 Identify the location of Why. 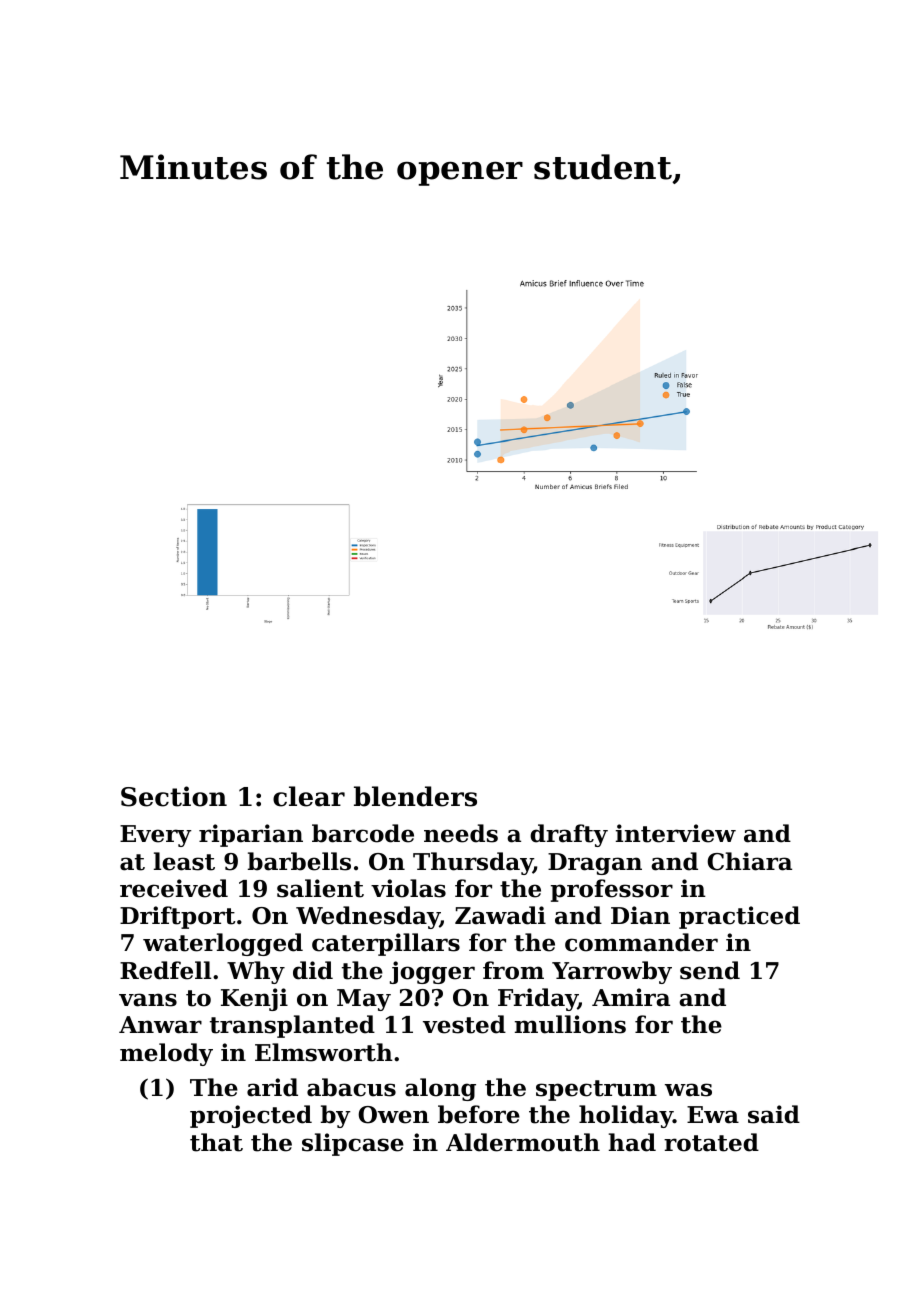
(256, 972).
